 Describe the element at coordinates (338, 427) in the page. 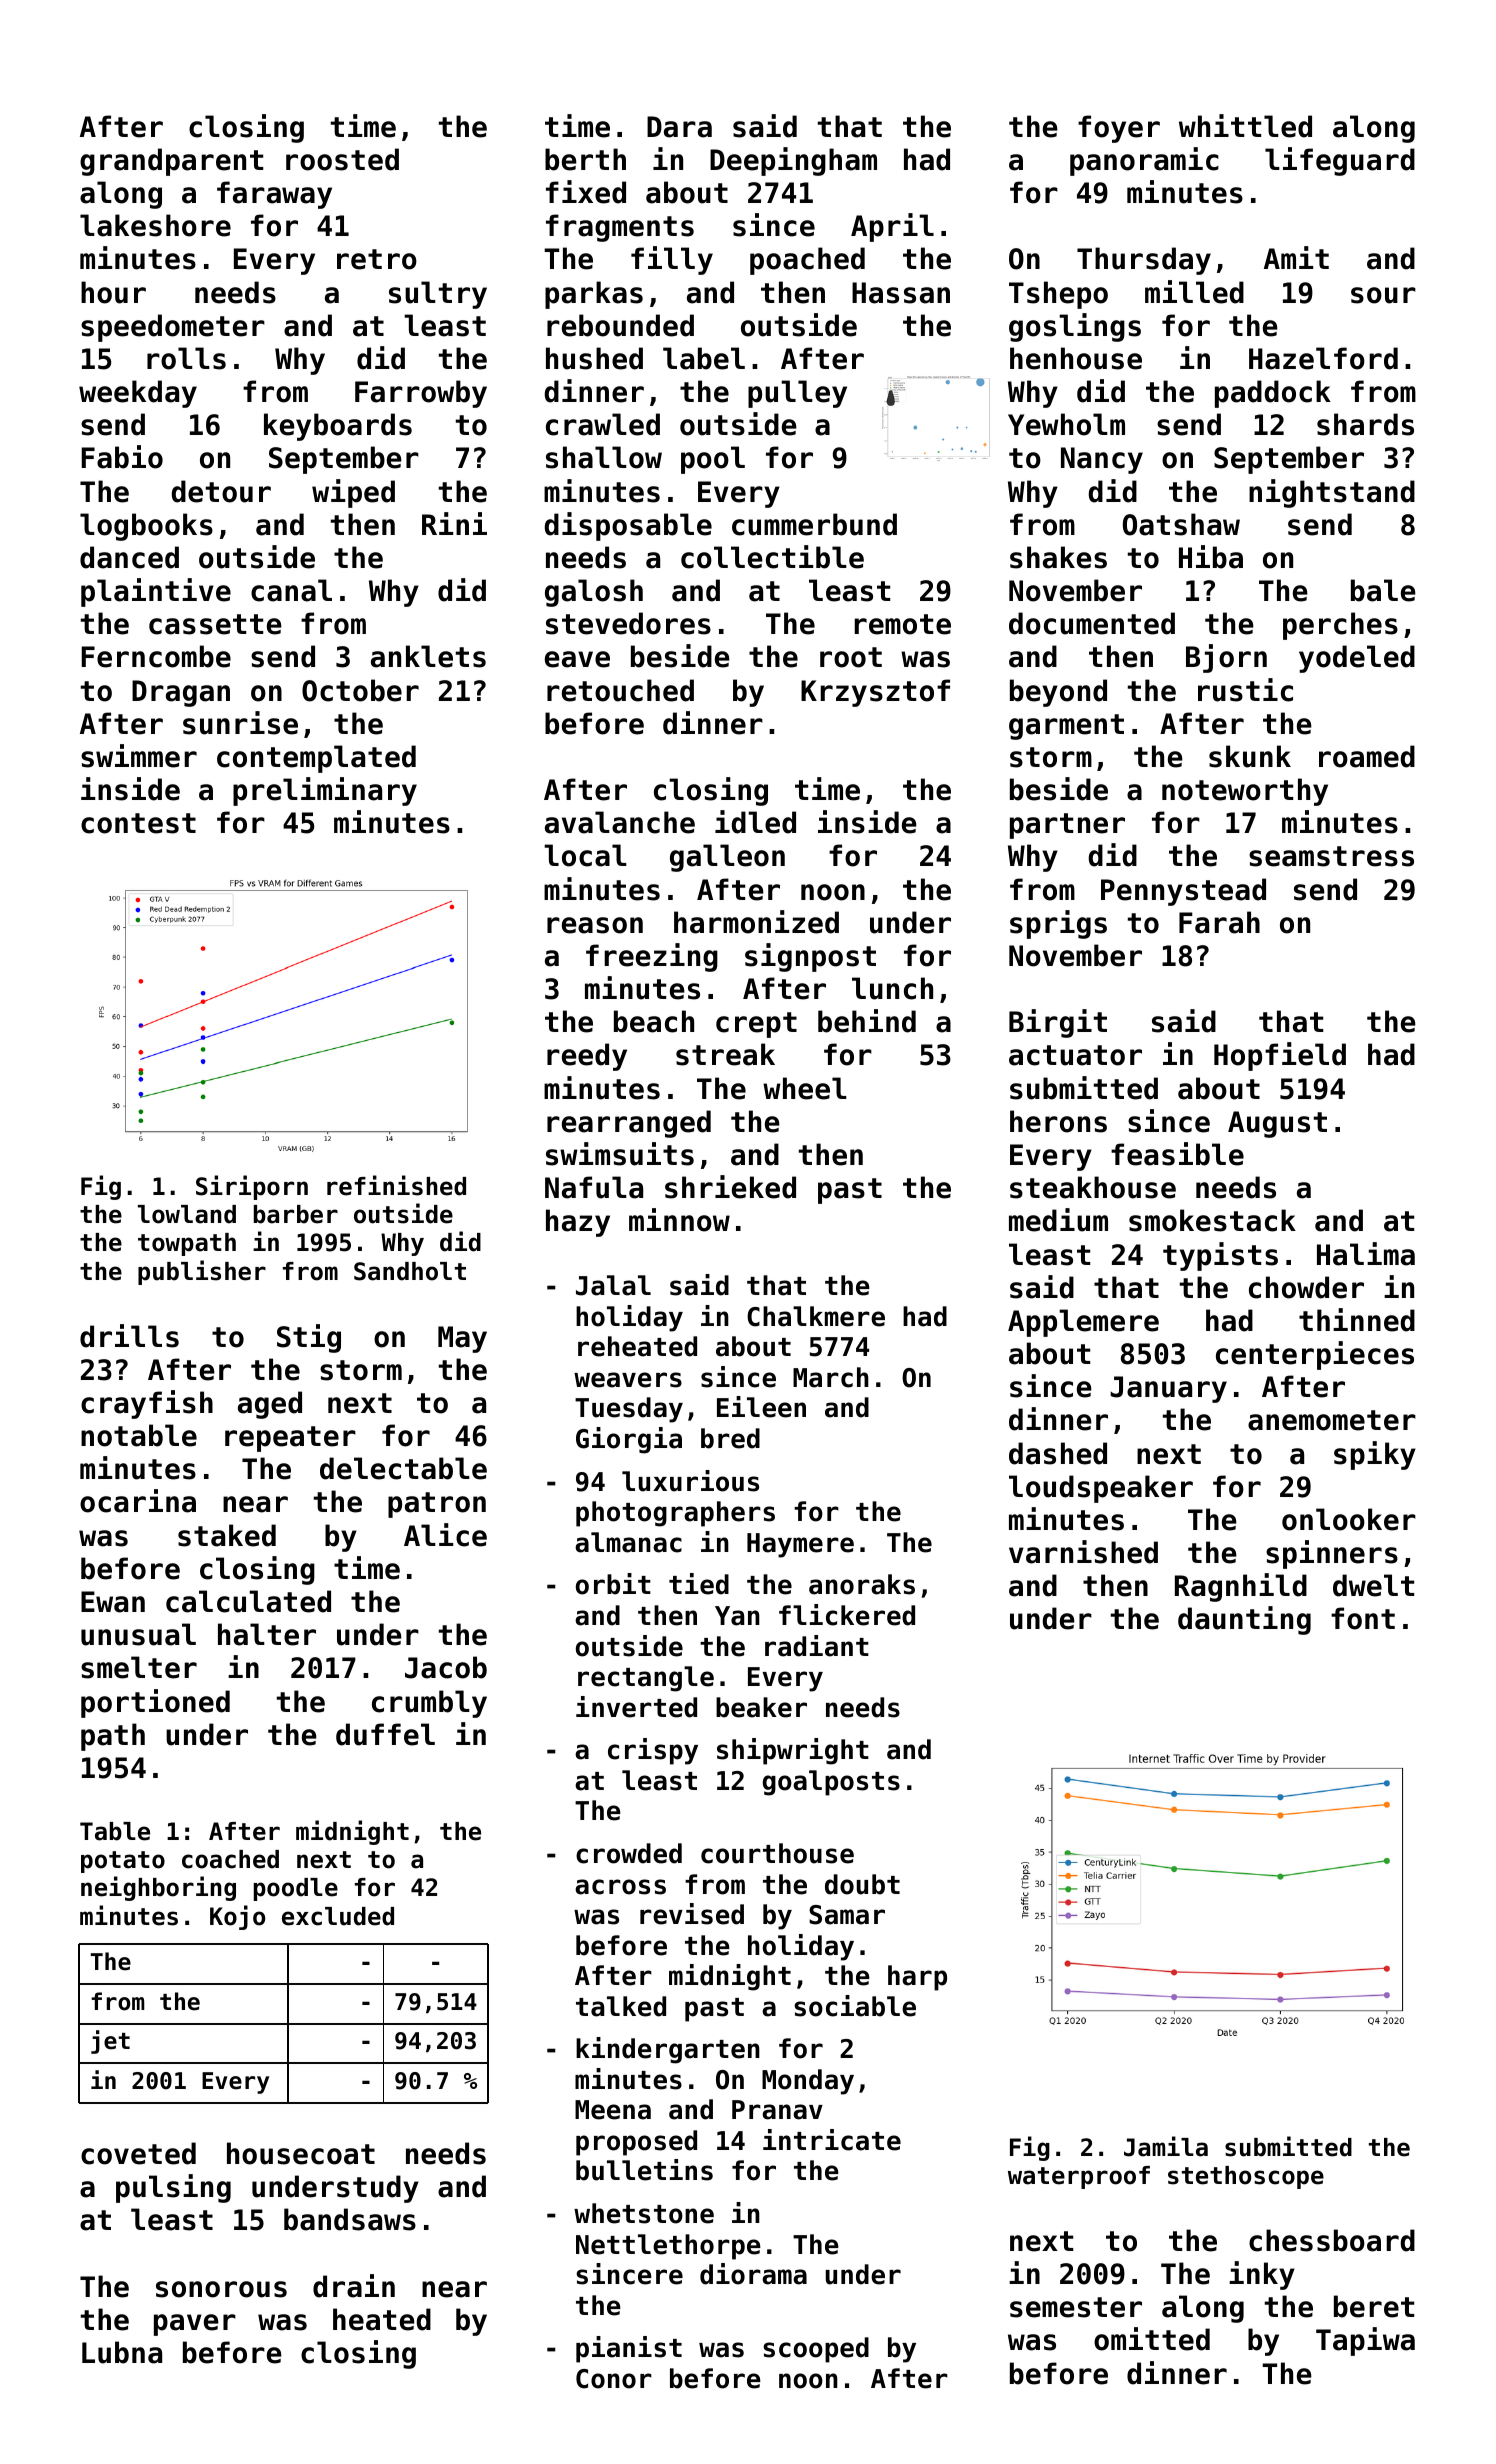

I see `keyboards` at that location.
